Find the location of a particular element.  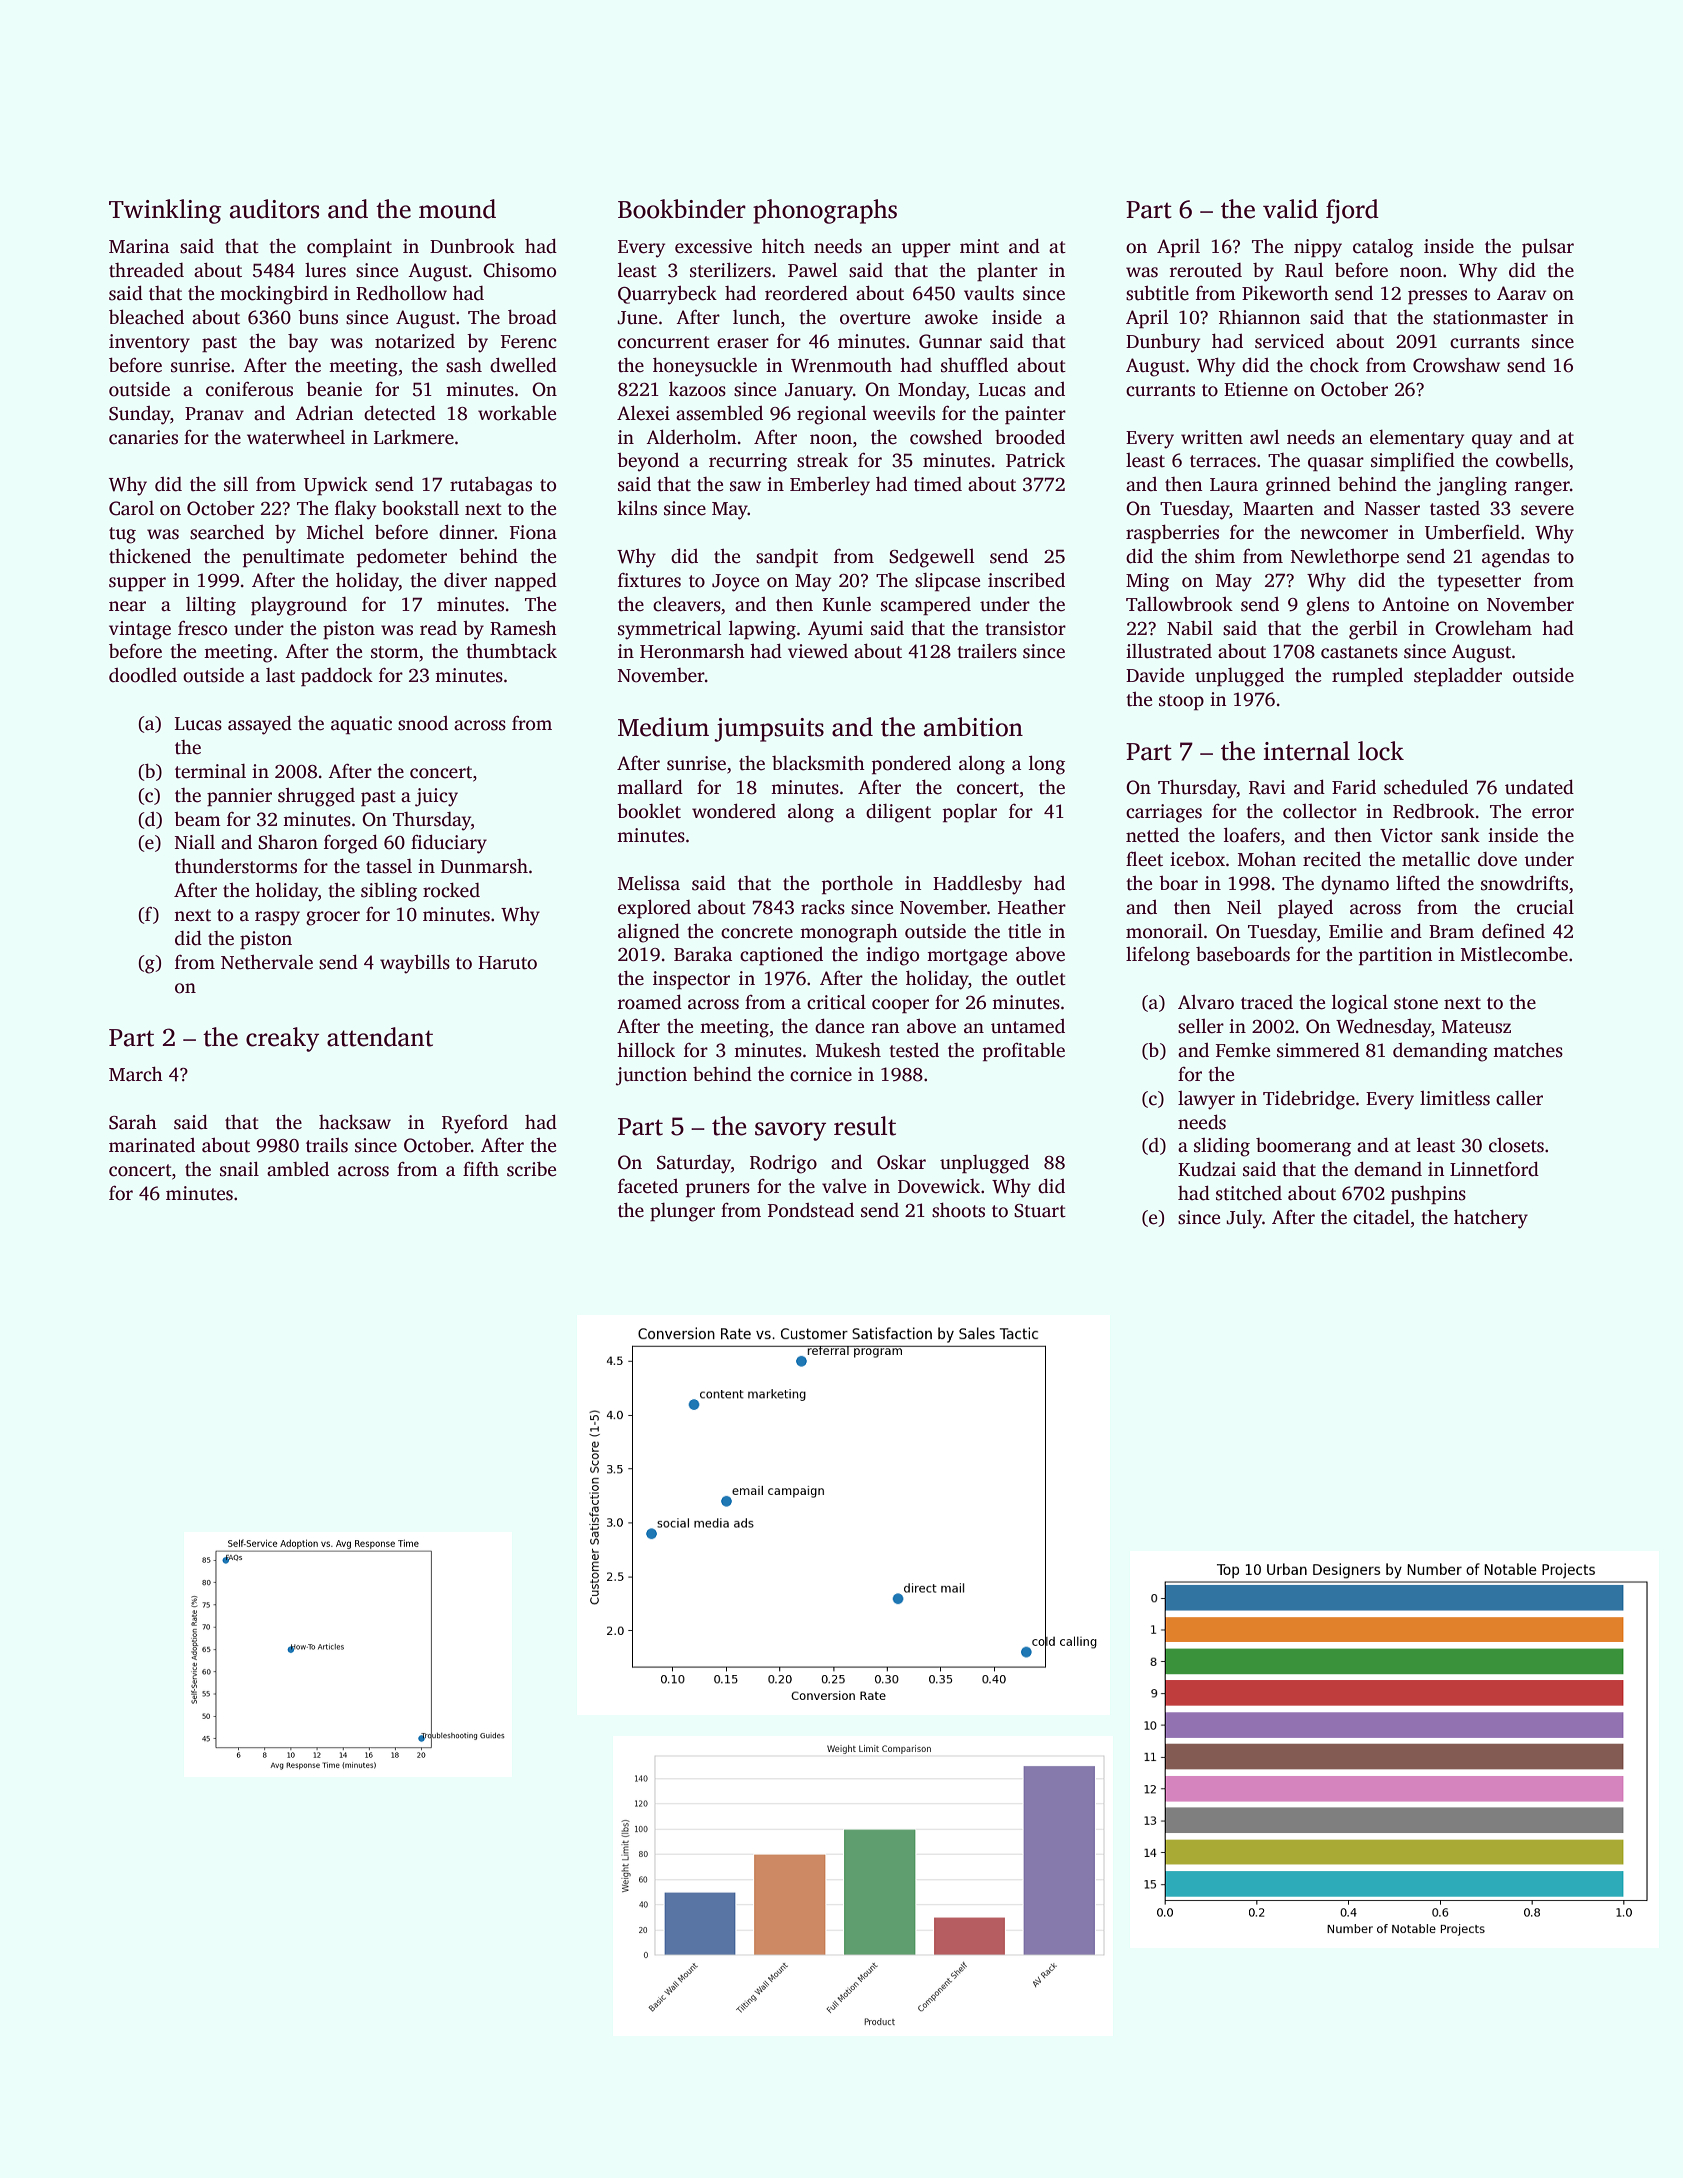

chock is located at coordinates (1334, 365).
